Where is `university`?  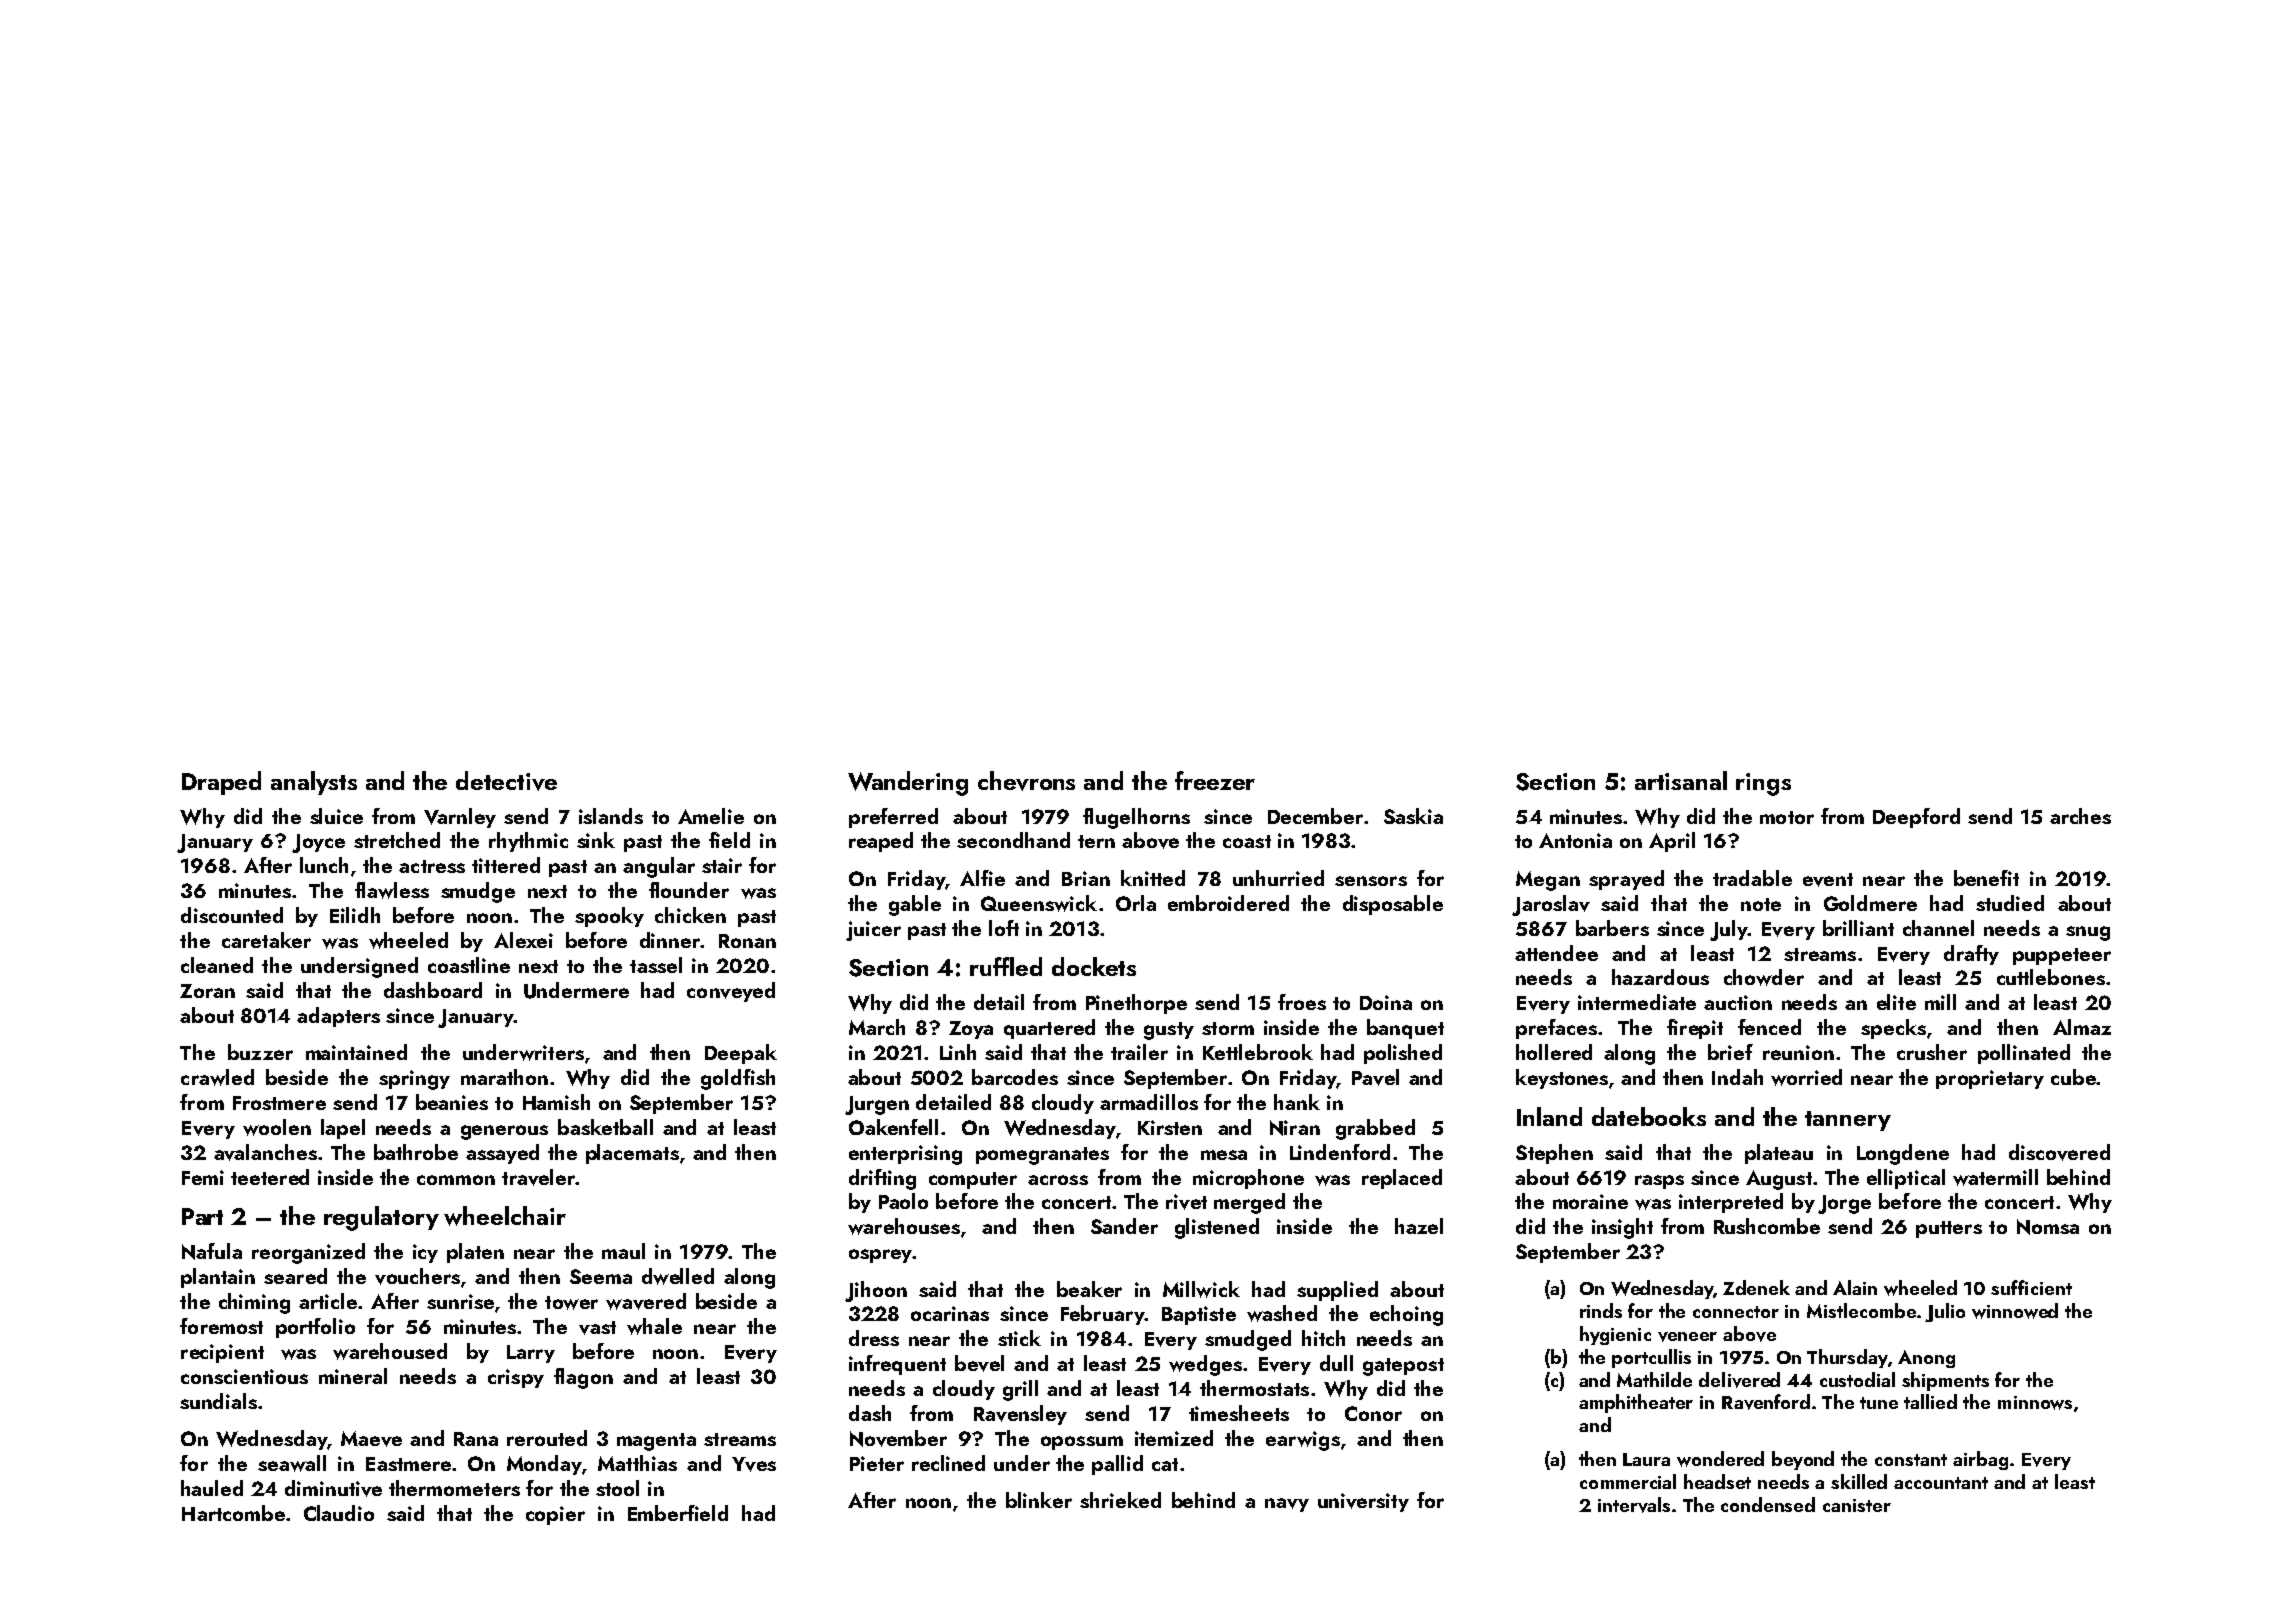 university is located at coordinates (1363, 1502).
